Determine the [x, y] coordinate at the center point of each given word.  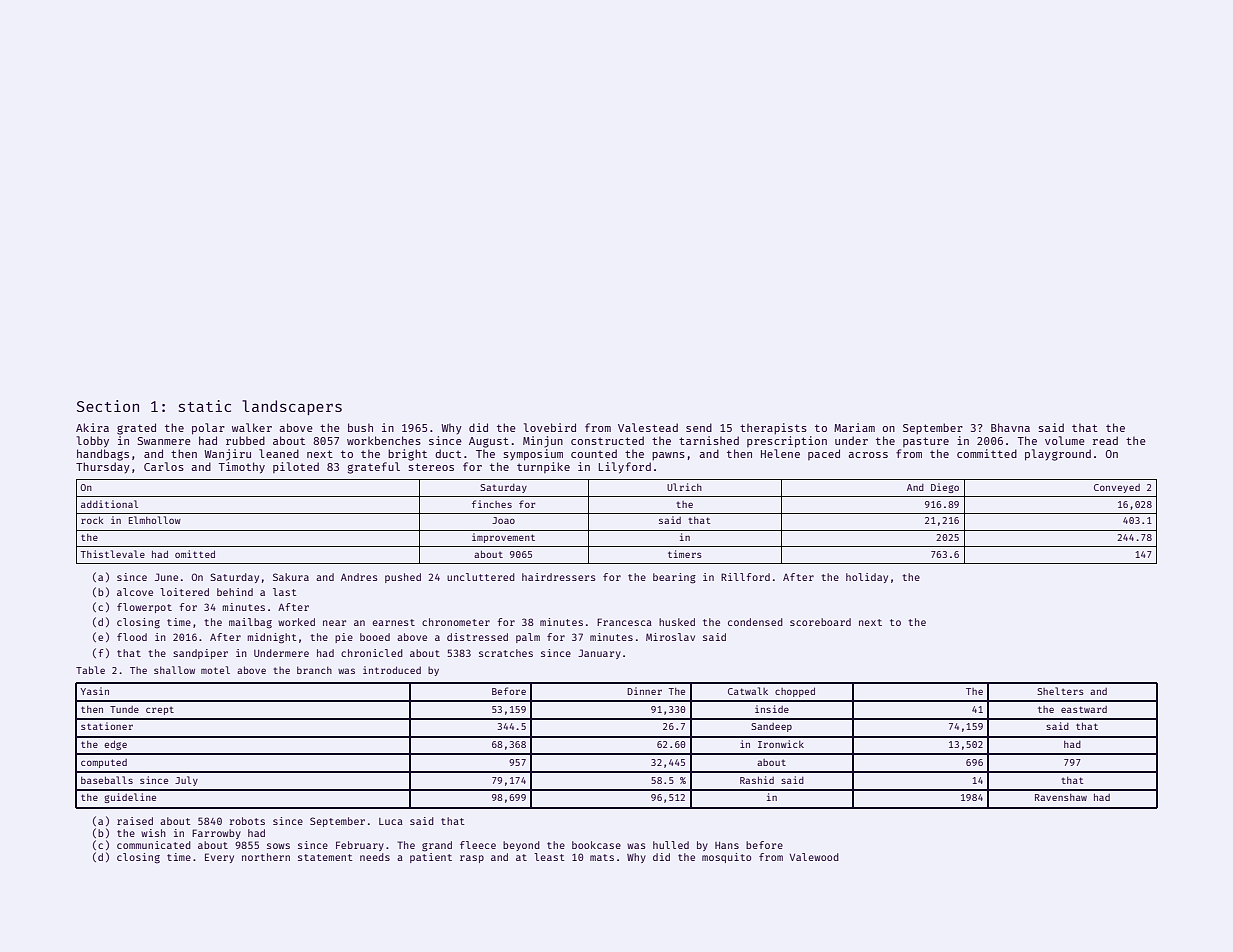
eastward [1084, 709]
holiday [867, 578]
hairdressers [559, 577]
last [284, 592]
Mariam [854, 427]
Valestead [648, 427]
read [1105, 440]
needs [375, 857]
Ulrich [684, 487]
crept [160, 711]
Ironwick [781, 744]
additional [109, 504]
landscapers [292, 407]
